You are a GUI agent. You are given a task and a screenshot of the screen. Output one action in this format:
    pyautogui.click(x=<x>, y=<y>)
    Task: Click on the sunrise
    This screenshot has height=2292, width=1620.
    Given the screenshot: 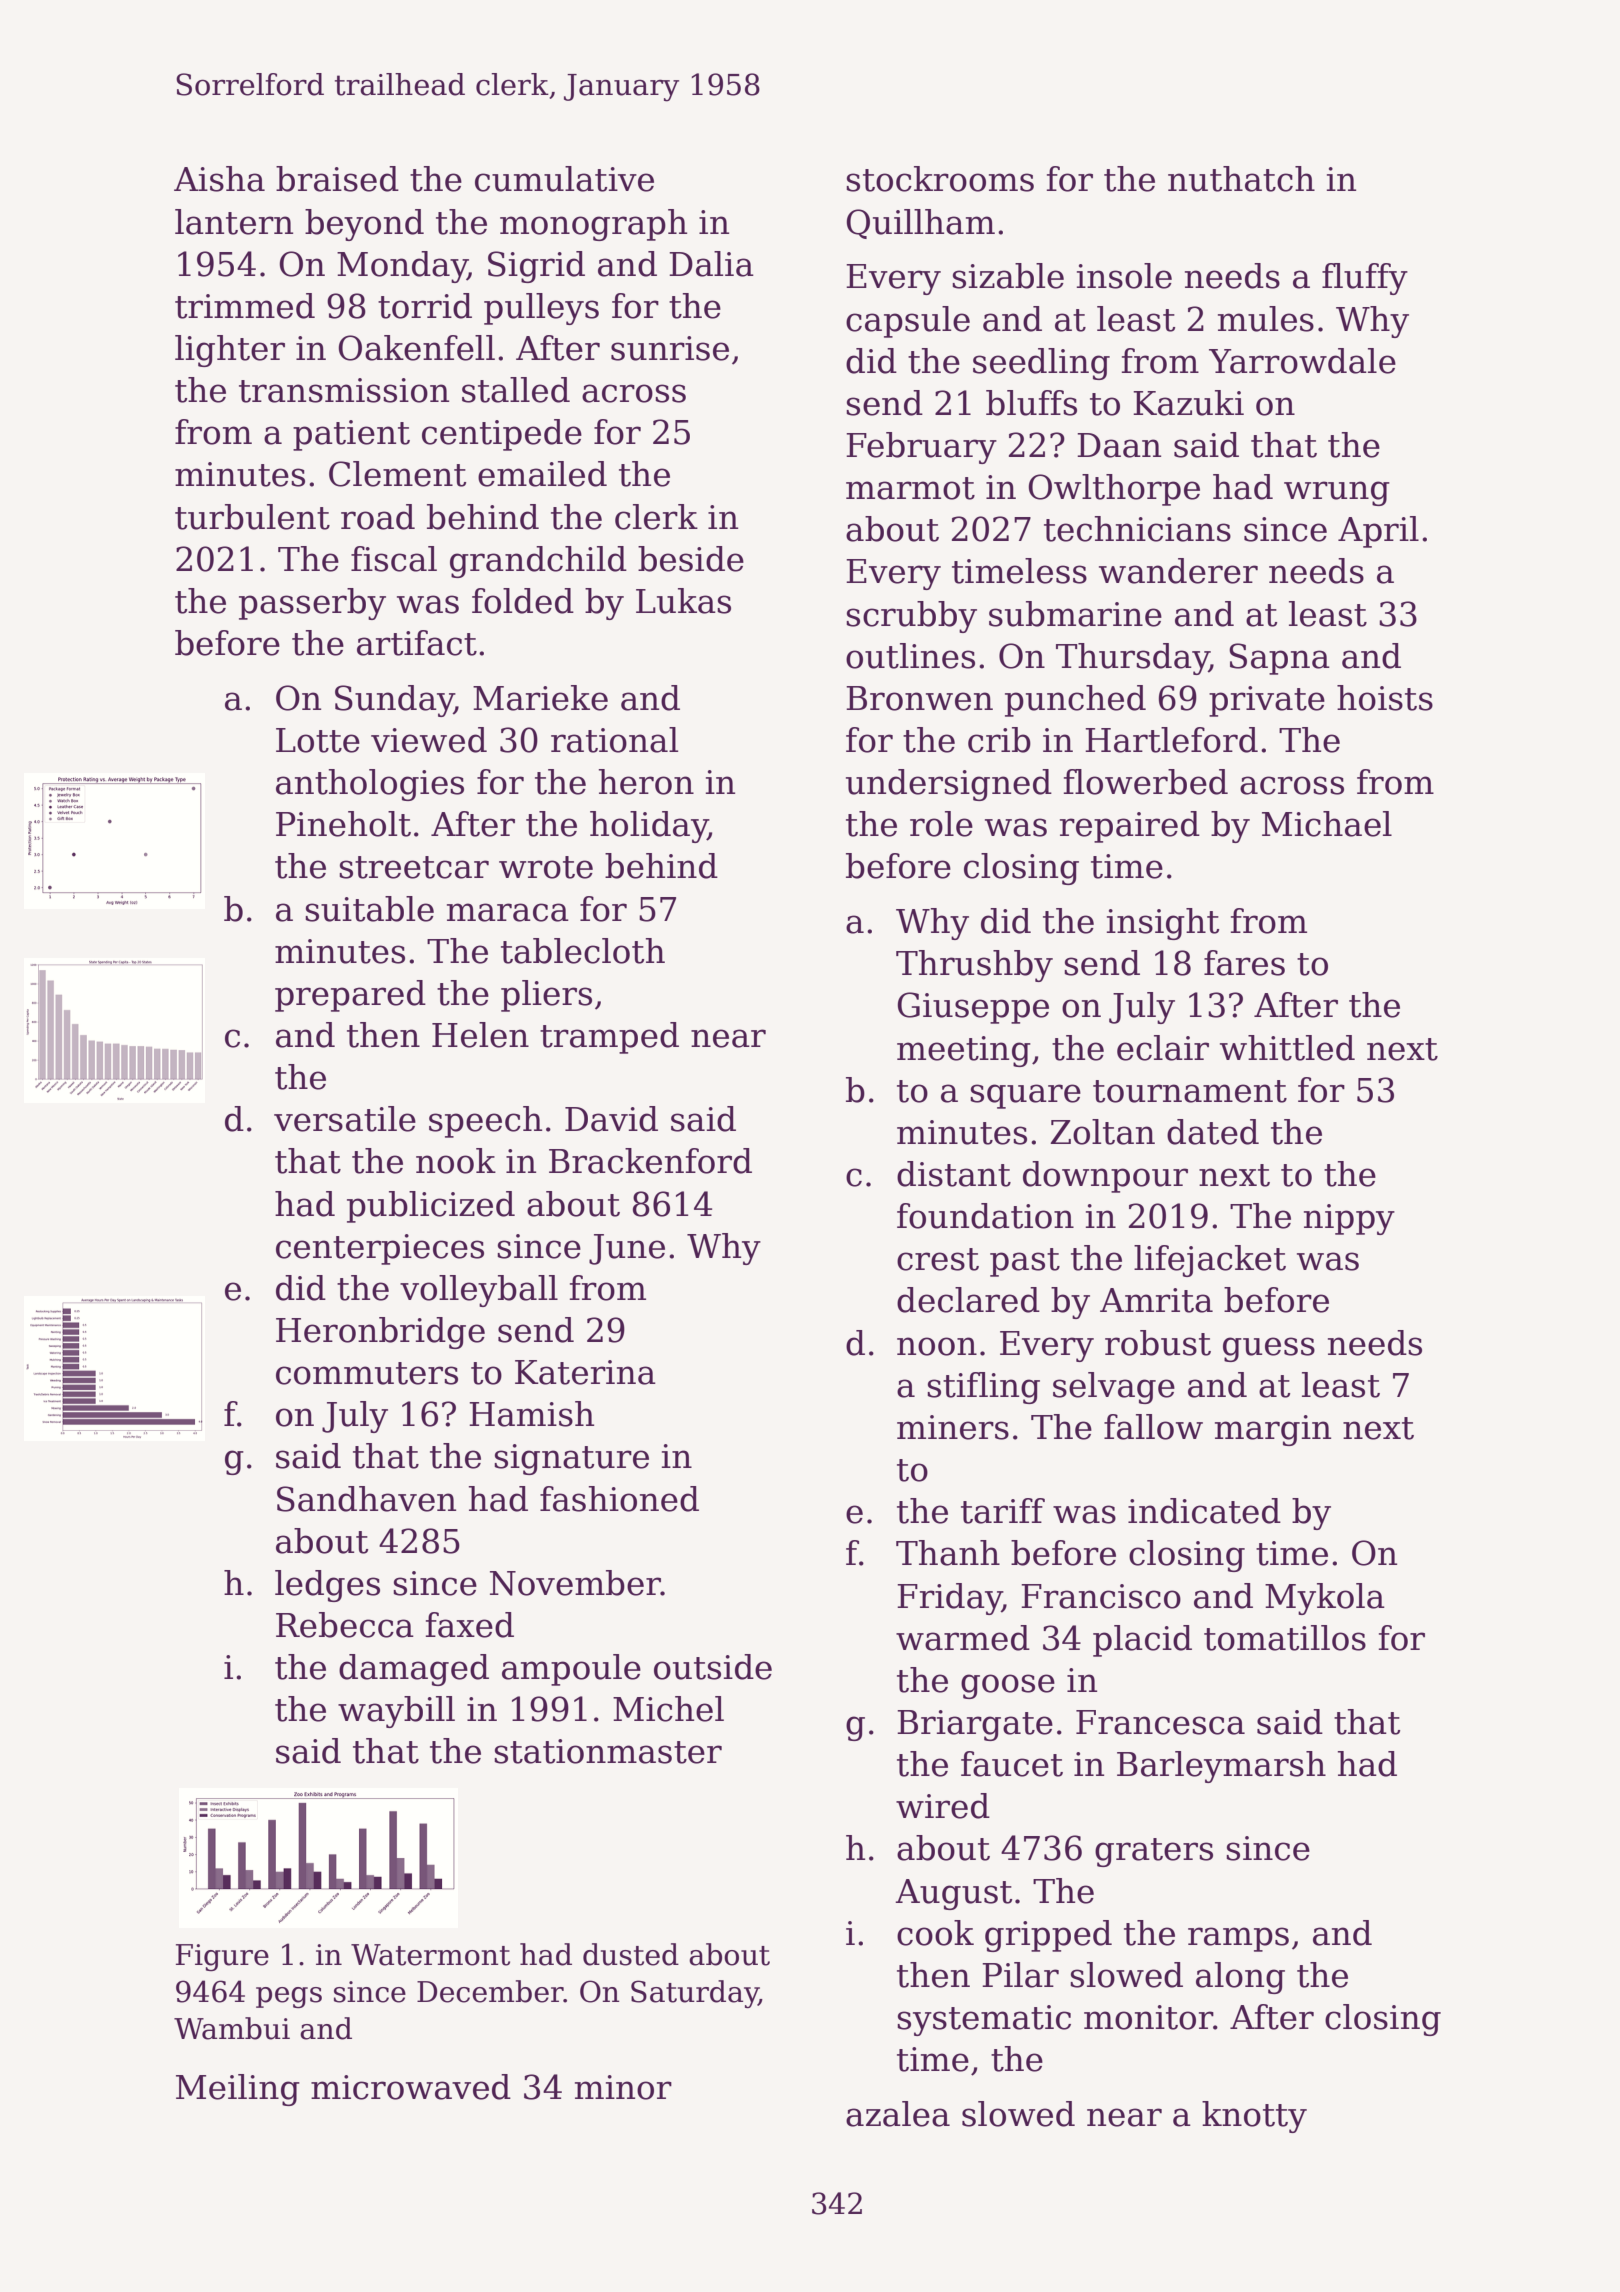 What is the action you would take?
    pyautogui.click(x=670, y=348)
